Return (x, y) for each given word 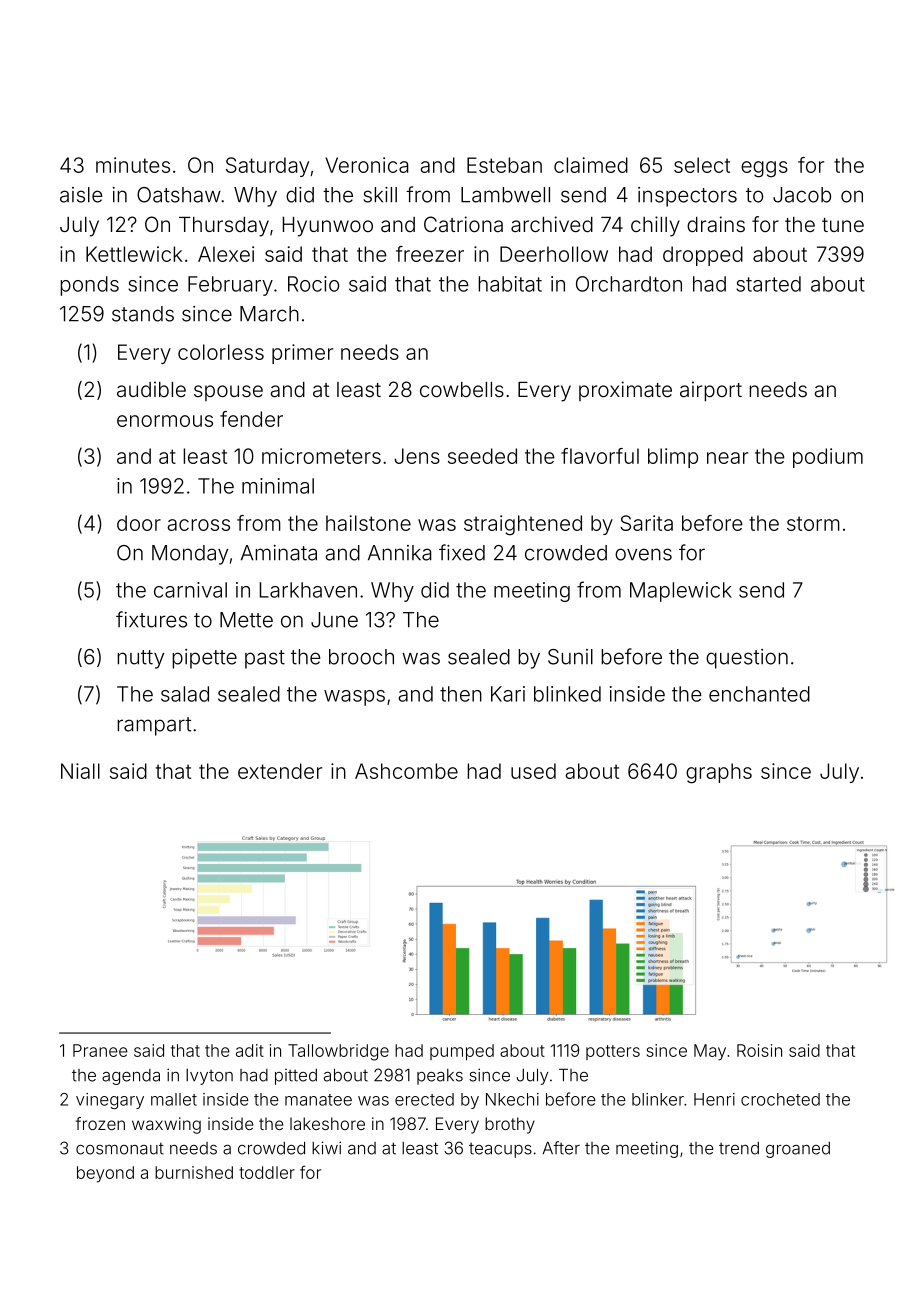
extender (280, 771)
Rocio (313, 284)
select (702, 165)
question (747, 659)
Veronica (367, 165)
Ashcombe (406, 771)
